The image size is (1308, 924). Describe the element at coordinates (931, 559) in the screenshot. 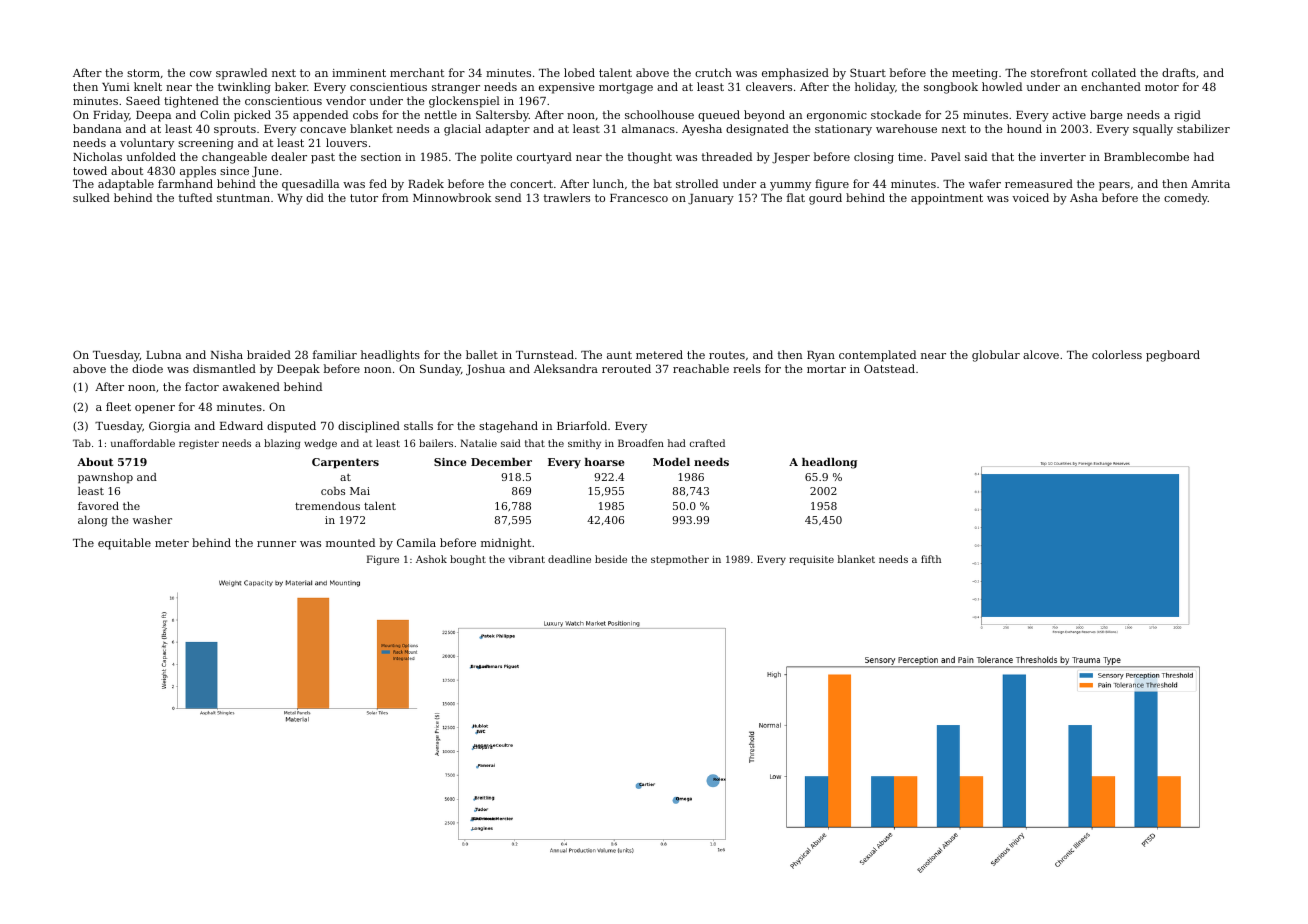

I see `fifth` at that location.
